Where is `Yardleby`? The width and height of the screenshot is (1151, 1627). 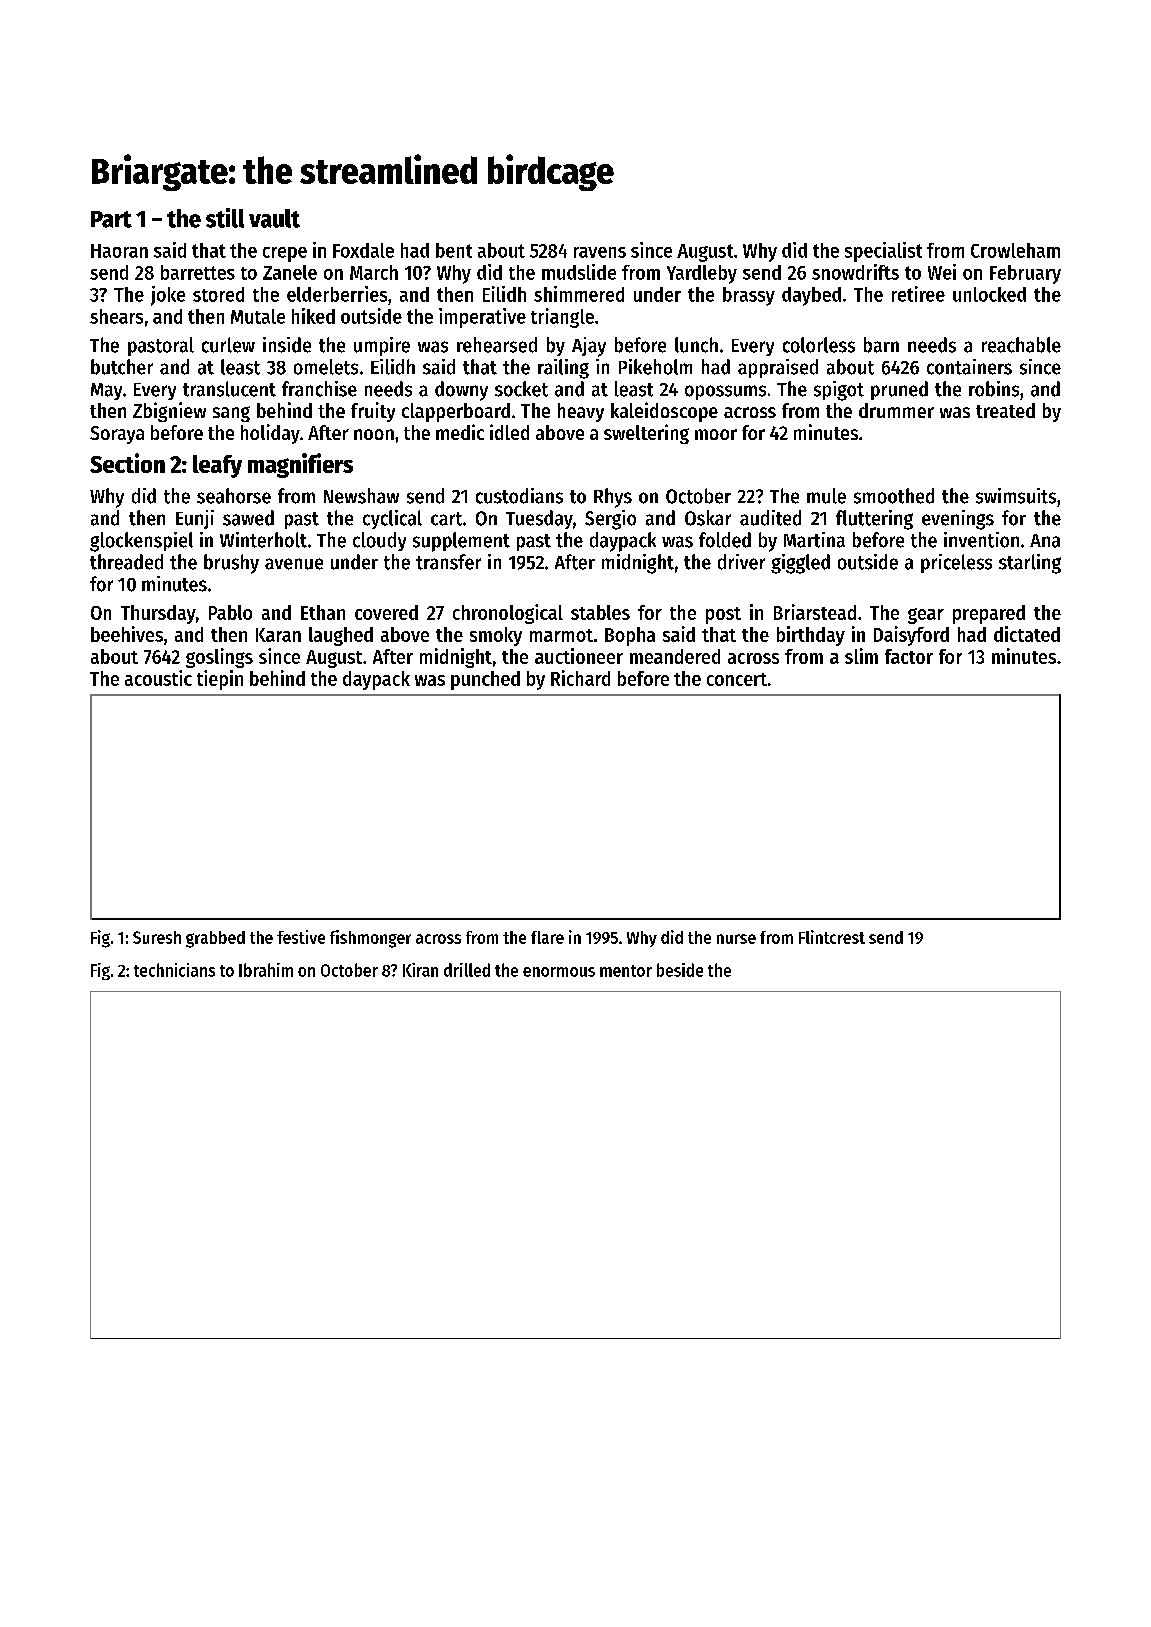 Yardleby is located at coordinates (702, 274).
